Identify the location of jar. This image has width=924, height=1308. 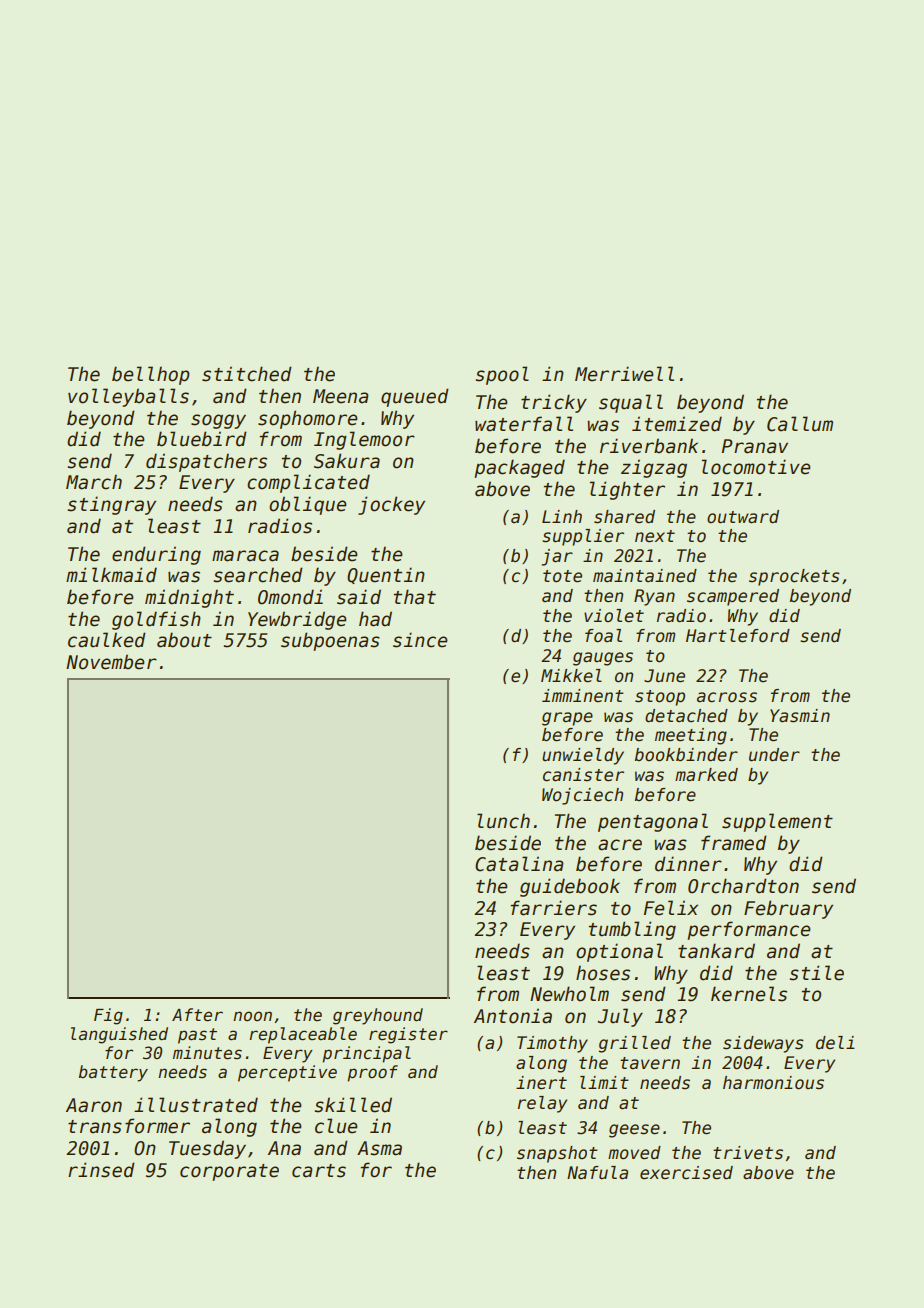
(557, 557).
